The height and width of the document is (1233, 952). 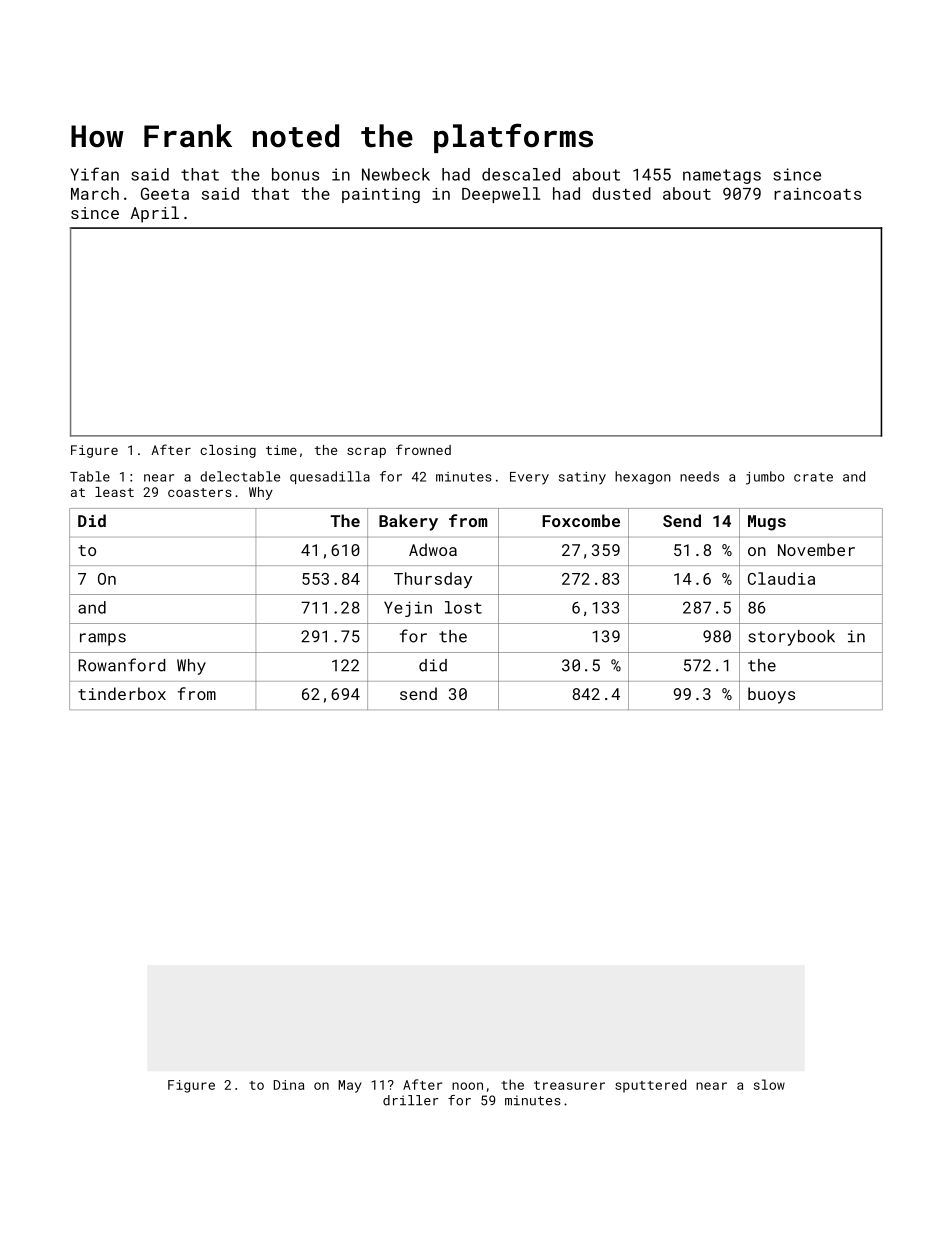 I want to click on Dina, so click(x=289, y=1085).
